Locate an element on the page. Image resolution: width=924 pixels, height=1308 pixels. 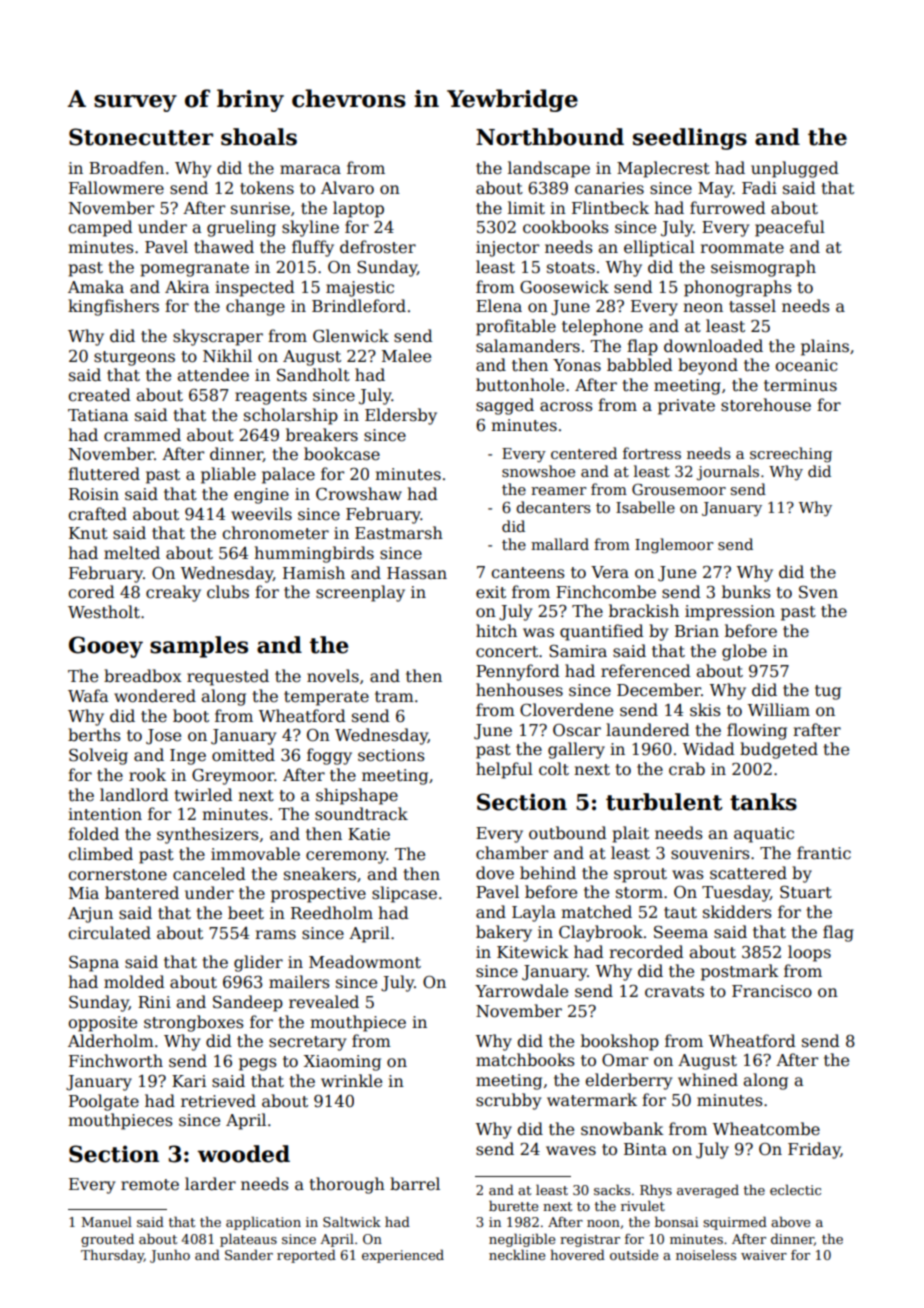
shoals is located at coordinates (259, 137).
